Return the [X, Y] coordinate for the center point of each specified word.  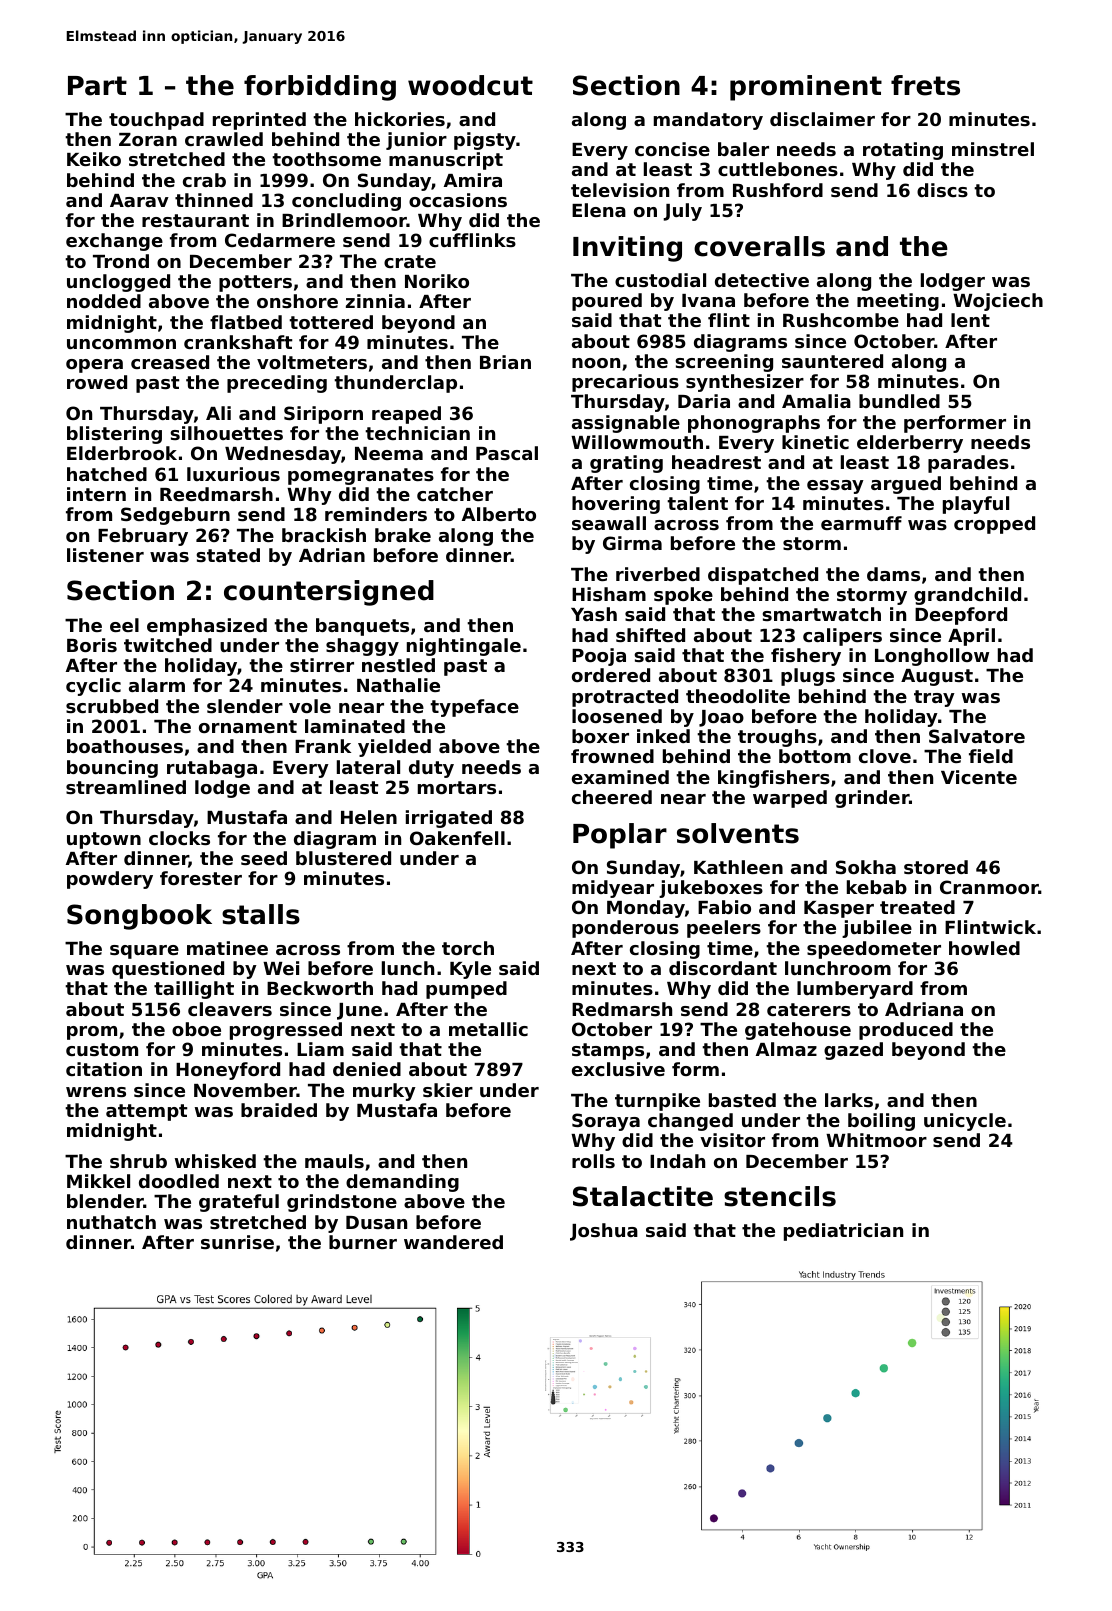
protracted [625, 698]
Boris [92, 645]
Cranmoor [989, 887]
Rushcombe [841, 320]
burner [363, 1242]
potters [255, 283]
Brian [505, 362]
